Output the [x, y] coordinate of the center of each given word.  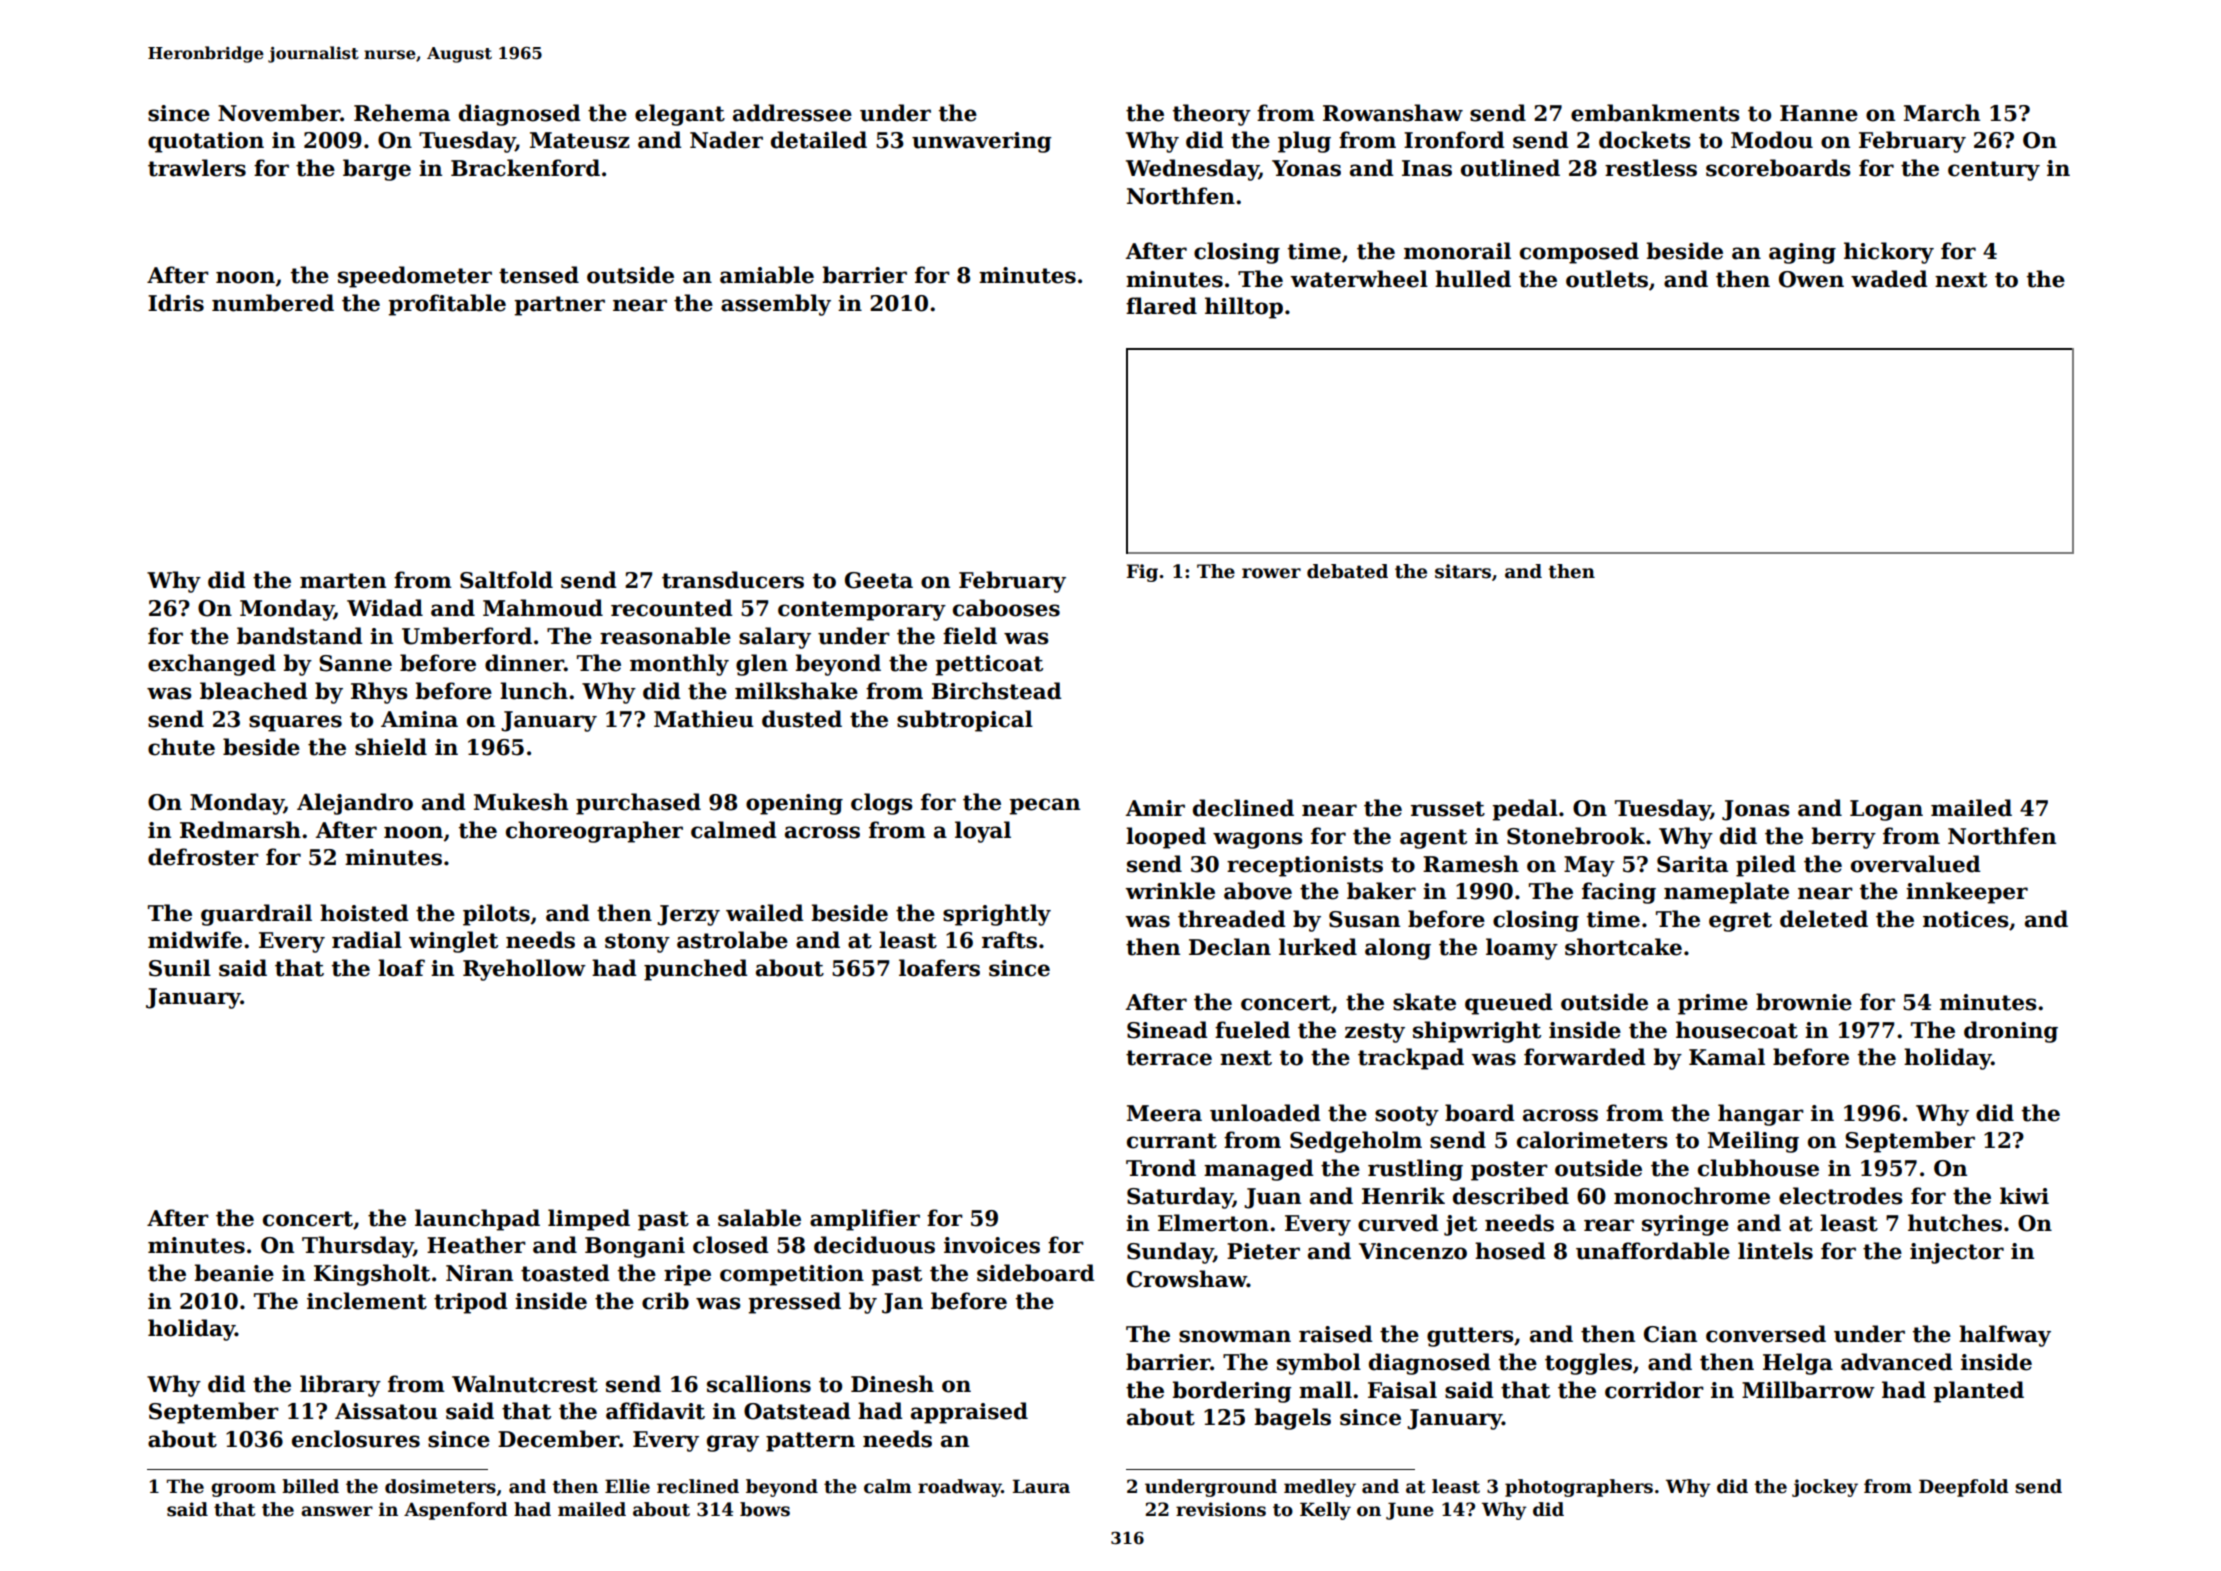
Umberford [467, 636]
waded [1889, 279]
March [1942, 113]
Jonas [1756, 810]
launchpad [477, 1220]
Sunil [180, 968]
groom [243, 1490]
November [279, 113]
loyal [983, 832]
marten [343, 581]
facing [1619, 893]
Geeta [879, 580]
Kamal [1727, 1057]
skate [1424, 1002]
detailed [819, 140]
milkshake [796, 691]
